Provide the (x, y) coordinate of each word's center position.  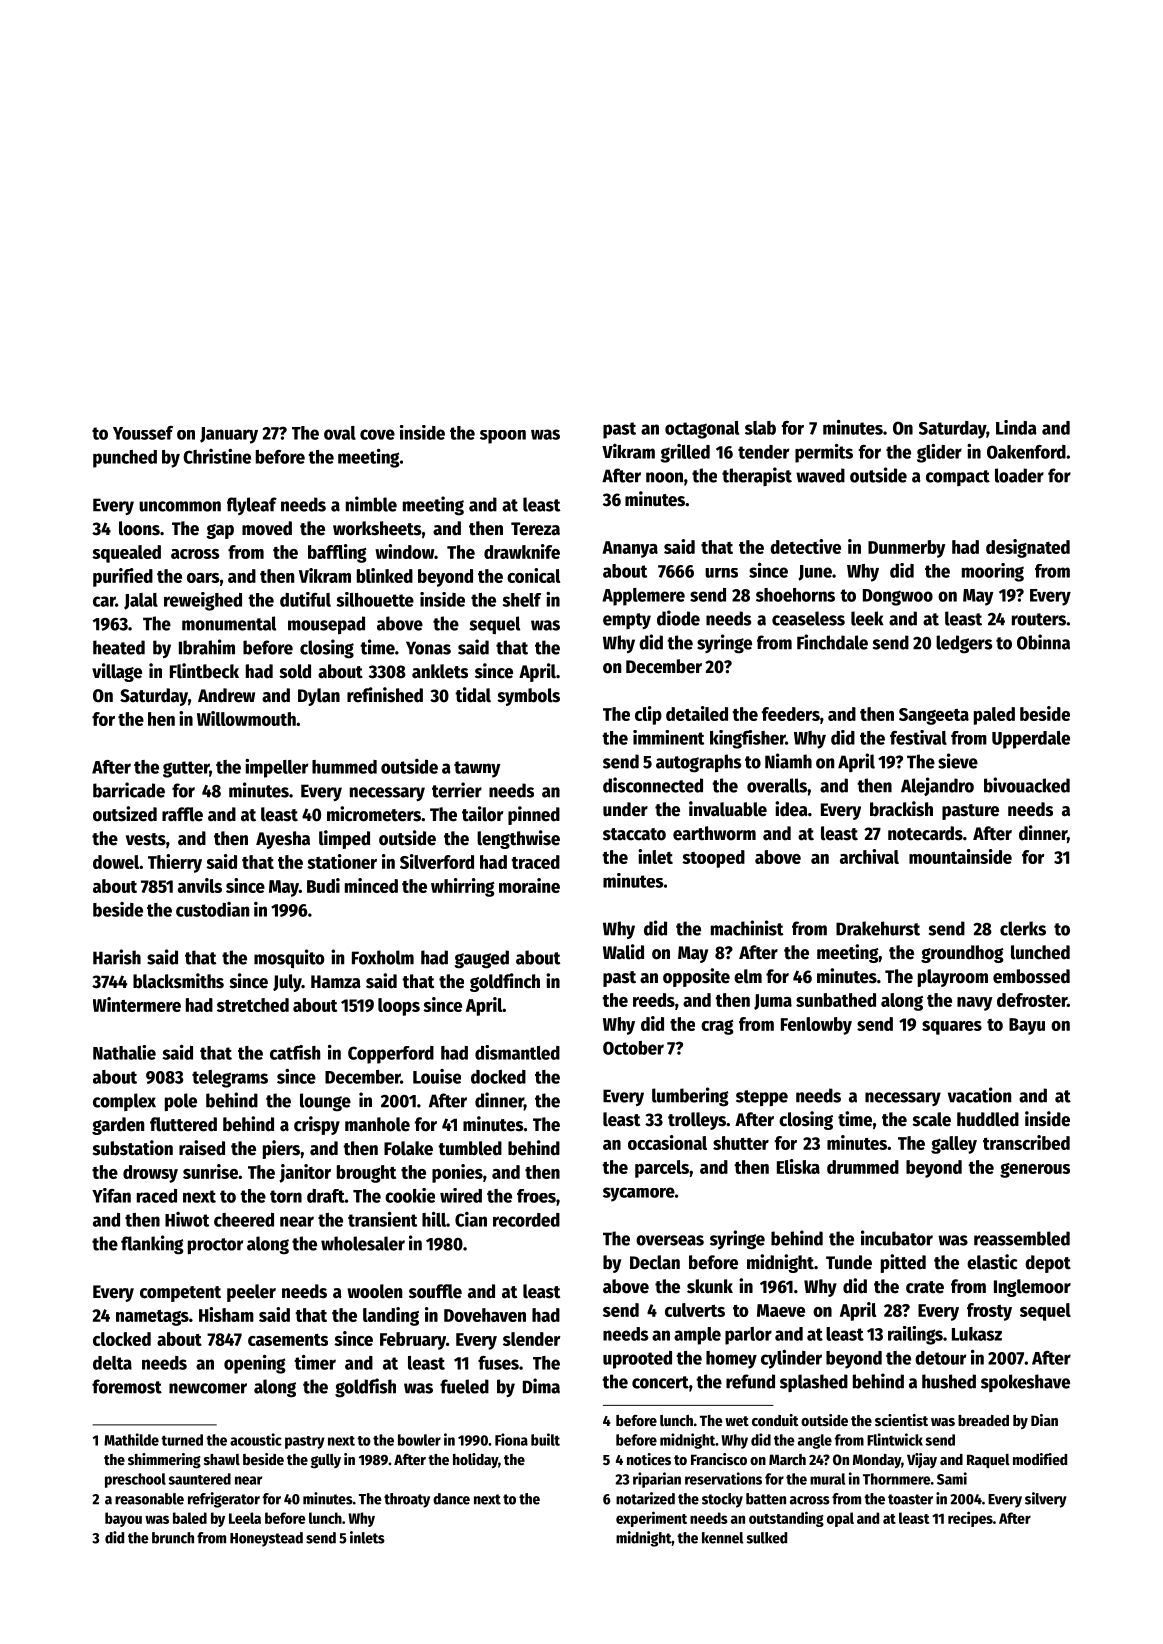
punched (125, 459)
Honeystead (266, 1539)
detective (805, 546)
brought (366, 1174)
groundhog (962, 954)
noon (664, 477)
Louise (437, 1076)
